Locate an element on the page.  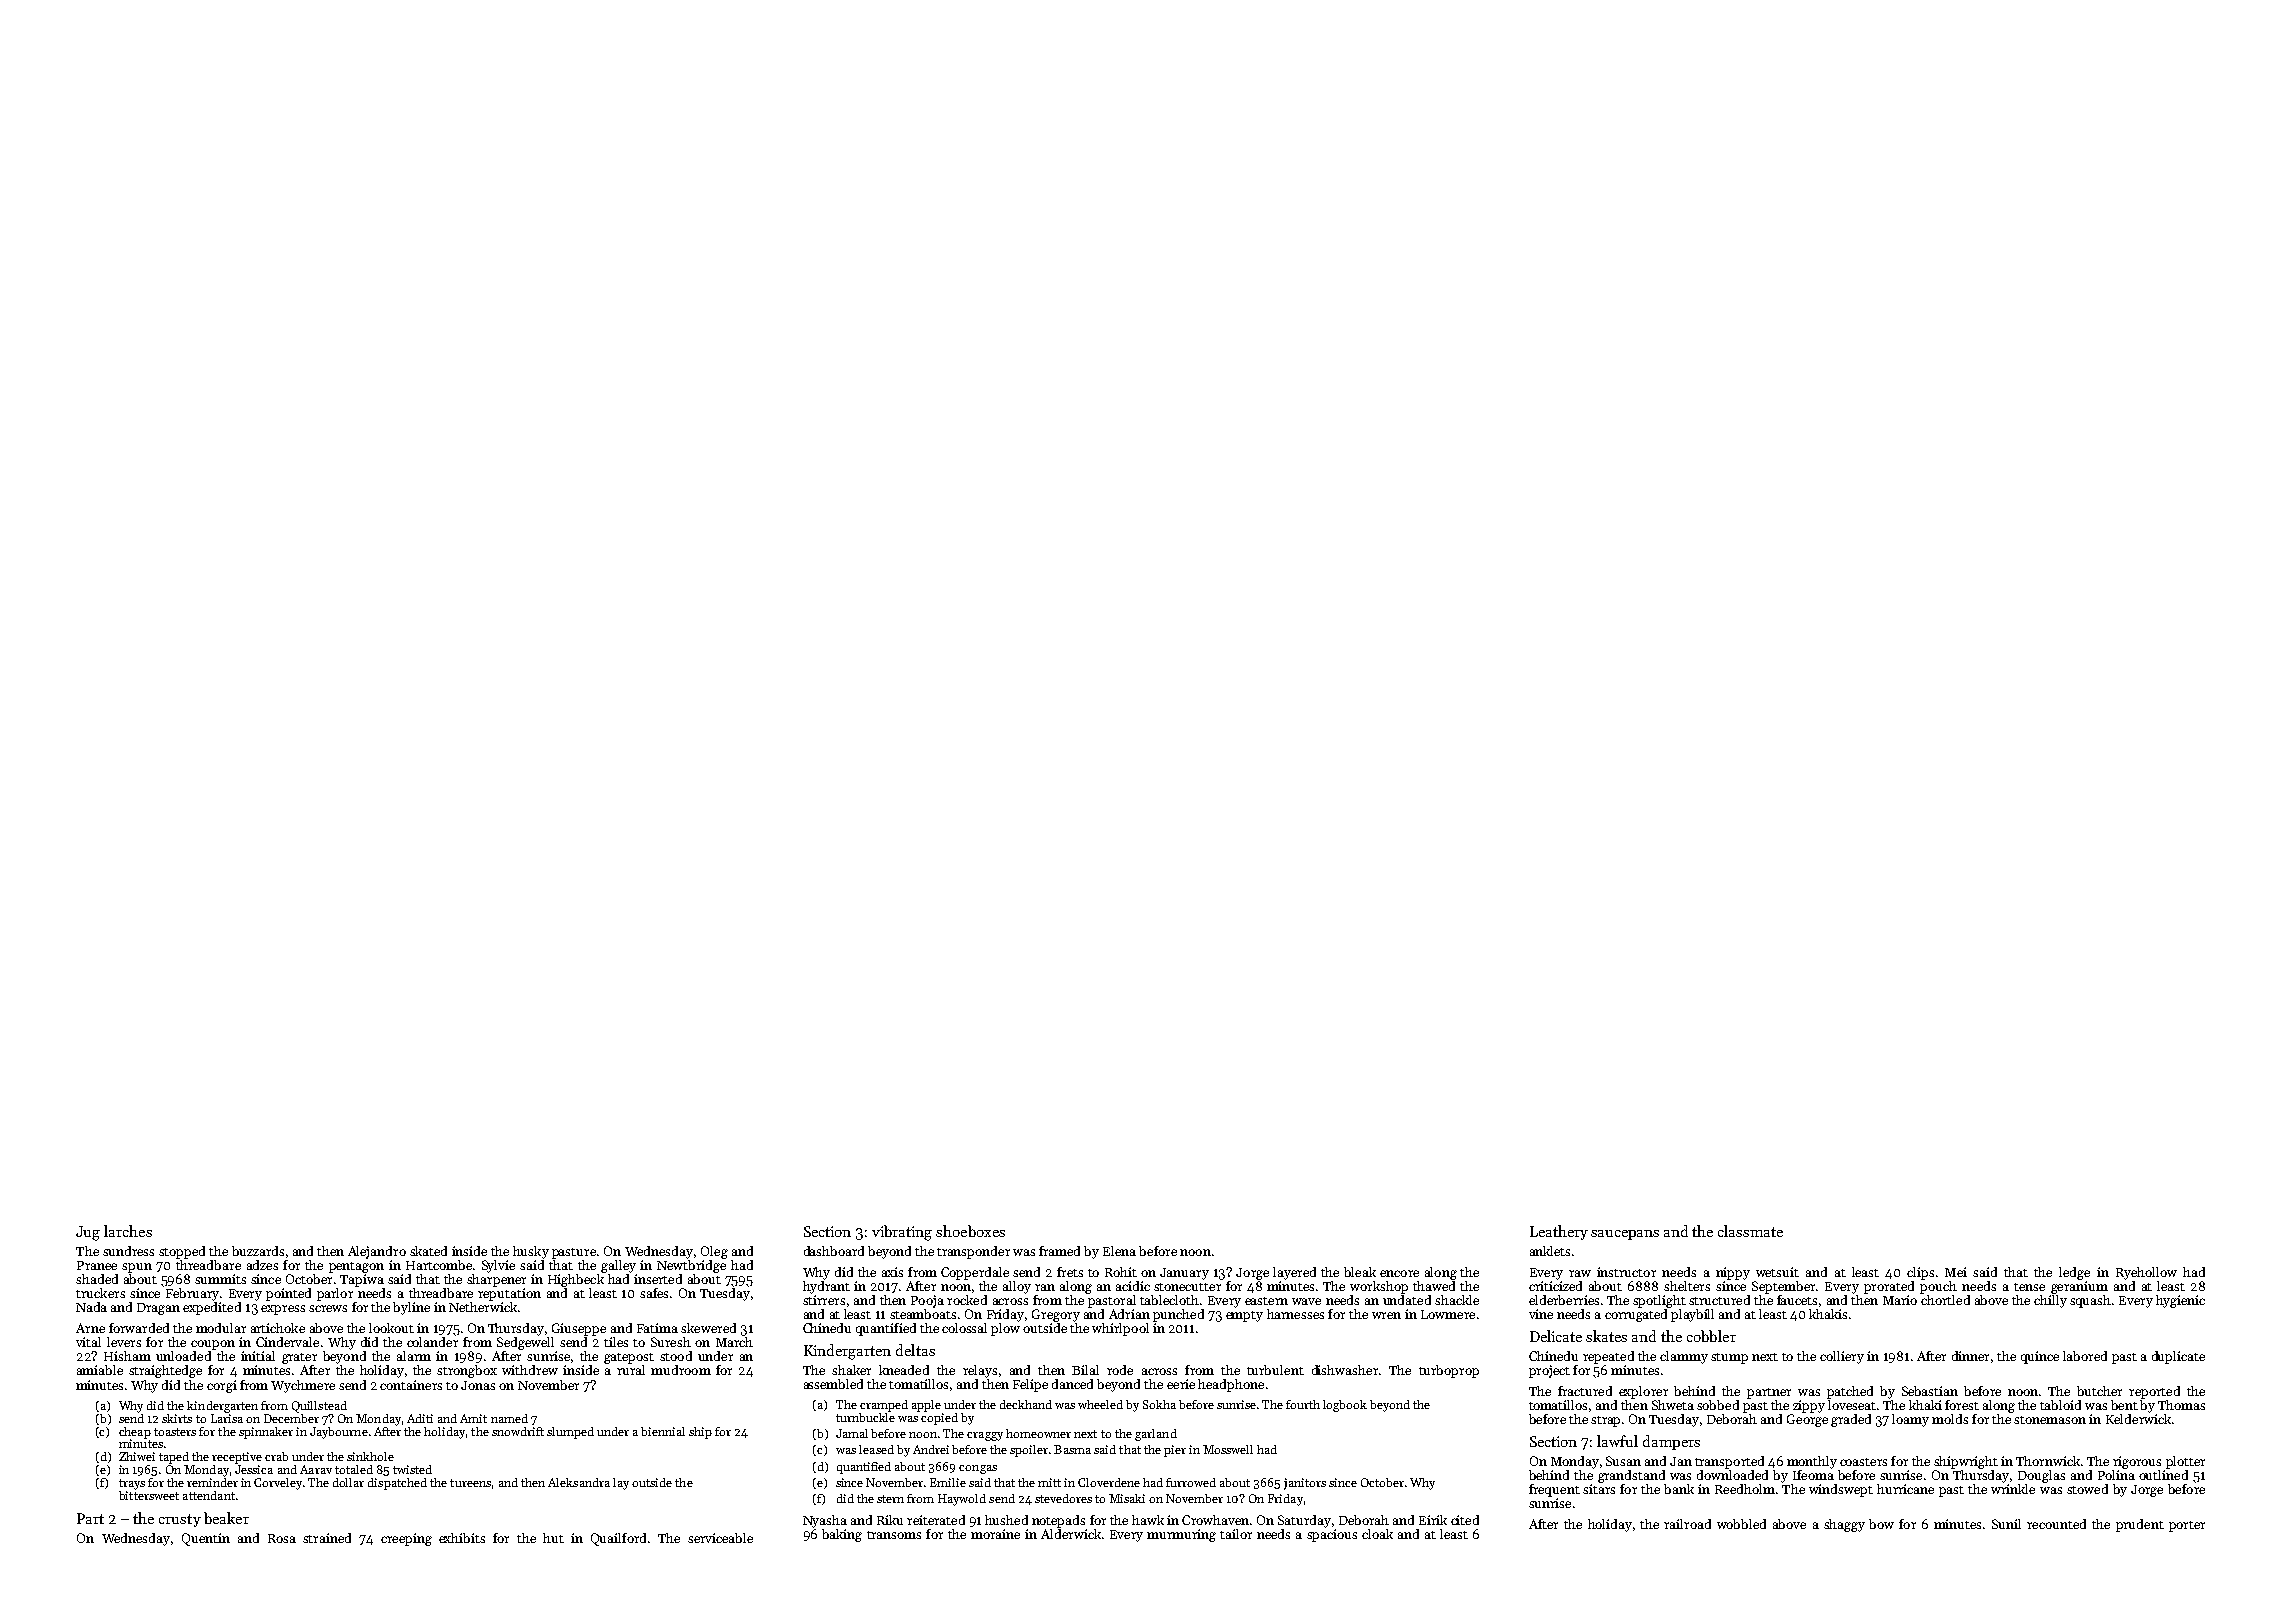
shaggy is located at coordinates (1844, 1525).
